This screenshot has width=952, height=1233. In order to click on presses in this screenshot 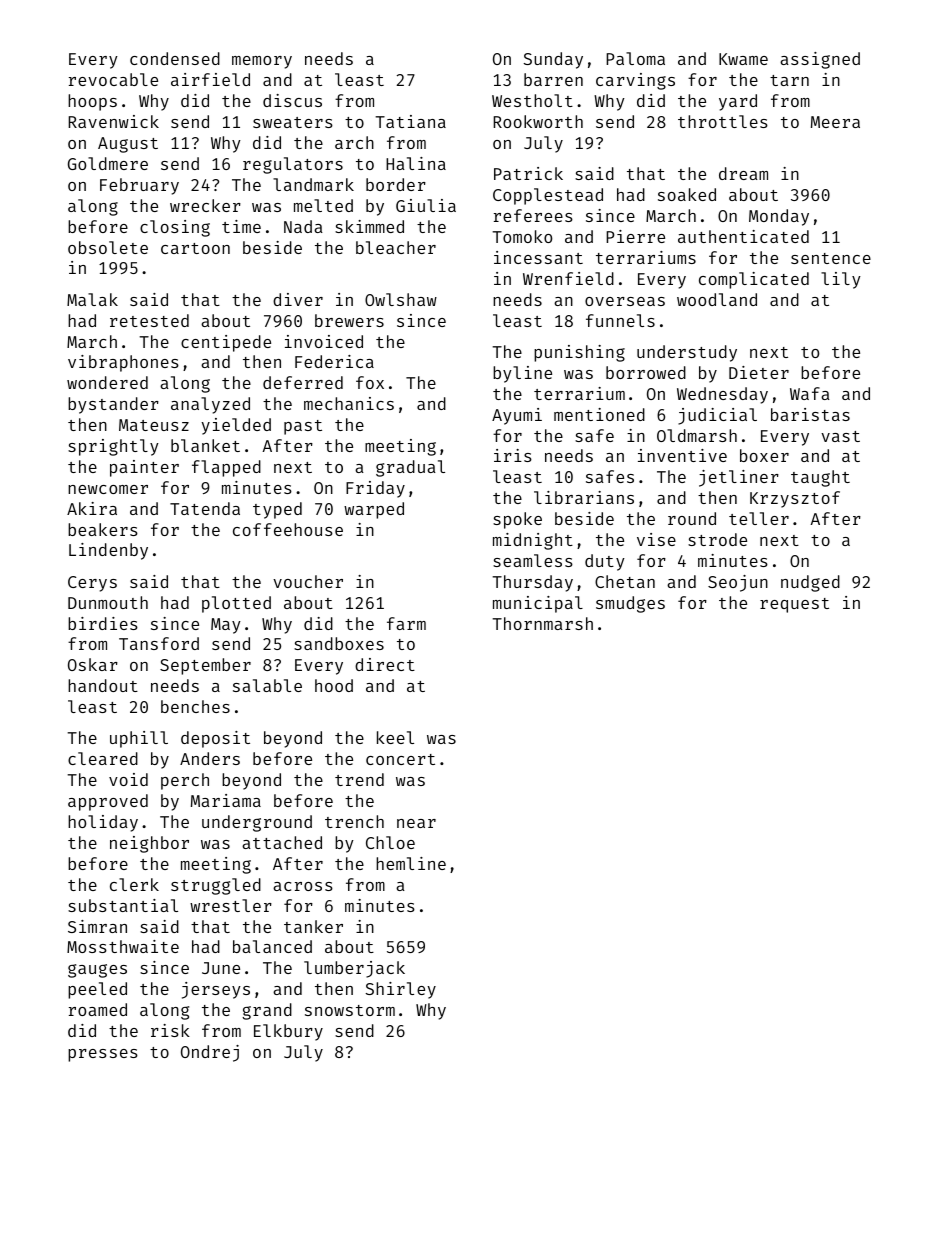, I will do `click(103, 1055)`.
